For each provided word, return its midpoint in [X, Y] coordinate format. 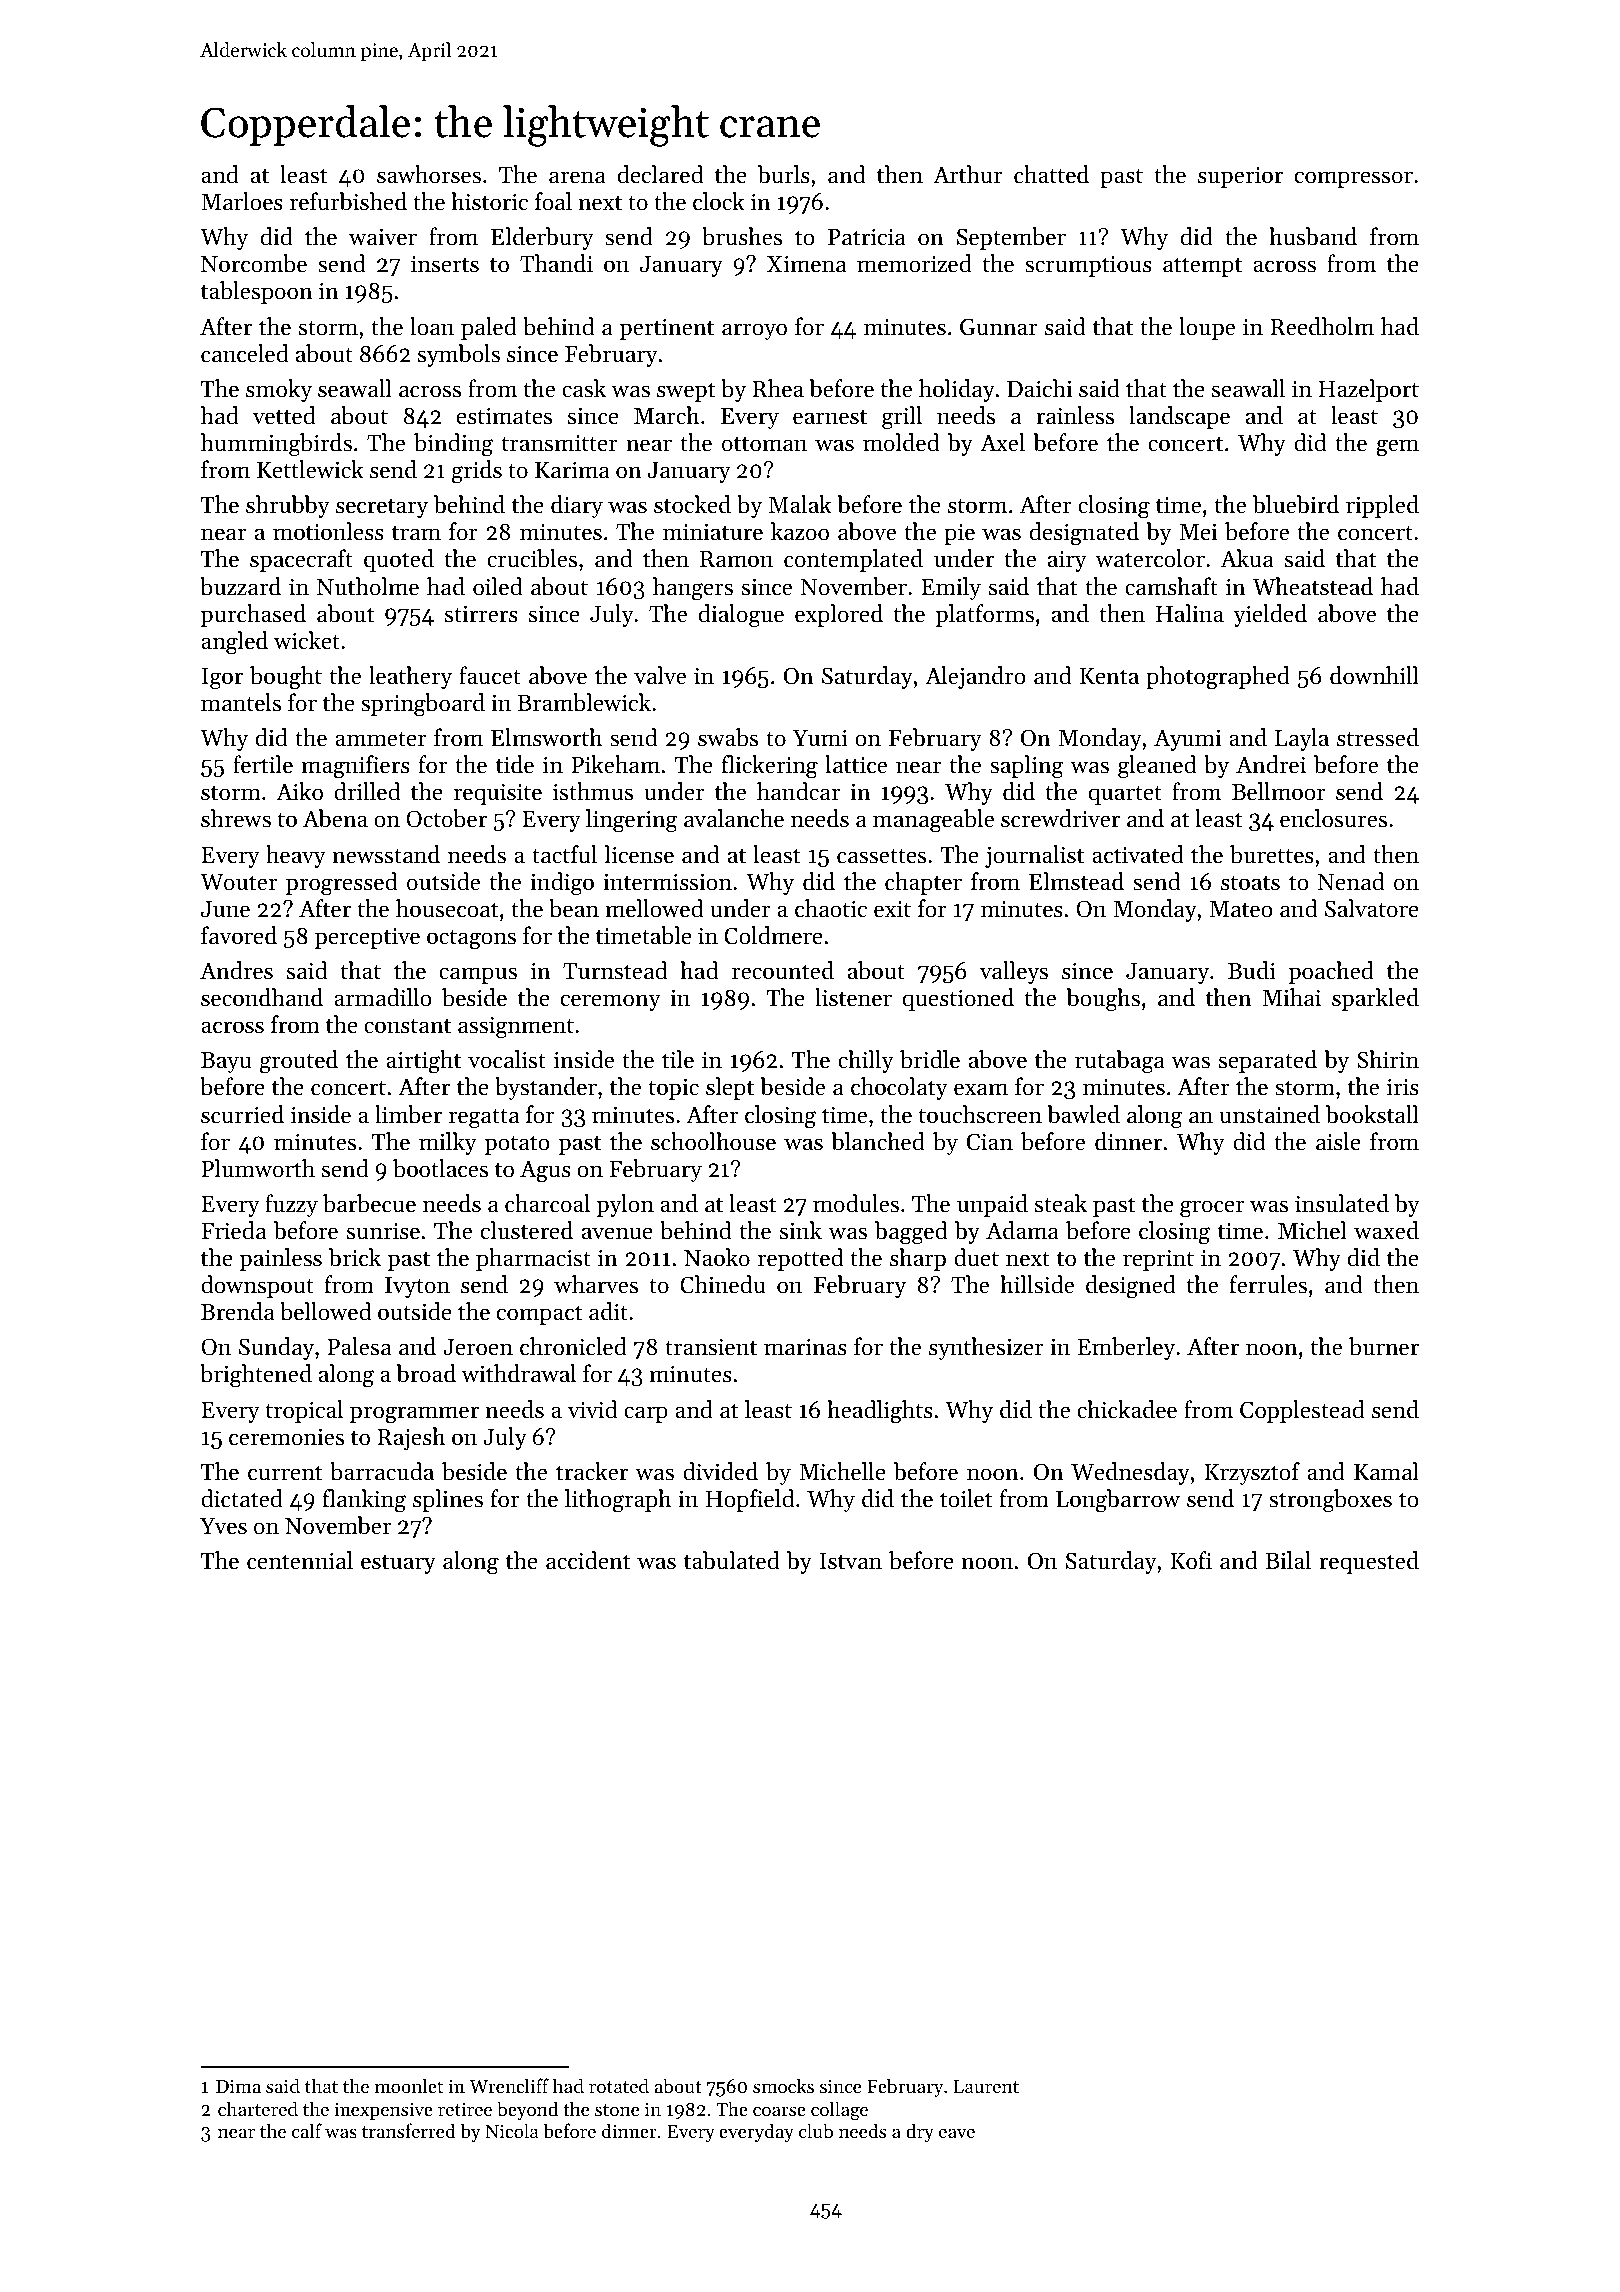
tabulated [732, 1560]
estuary [398, 1564]
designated [1084, 534]
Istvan [851, 1561]
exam [981, 1089]
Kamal [1386, 1471]
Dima [238, 2086]
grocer [1212, 1209]
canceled [245, 353]
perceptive [367, 938]
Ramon [736, 559]
